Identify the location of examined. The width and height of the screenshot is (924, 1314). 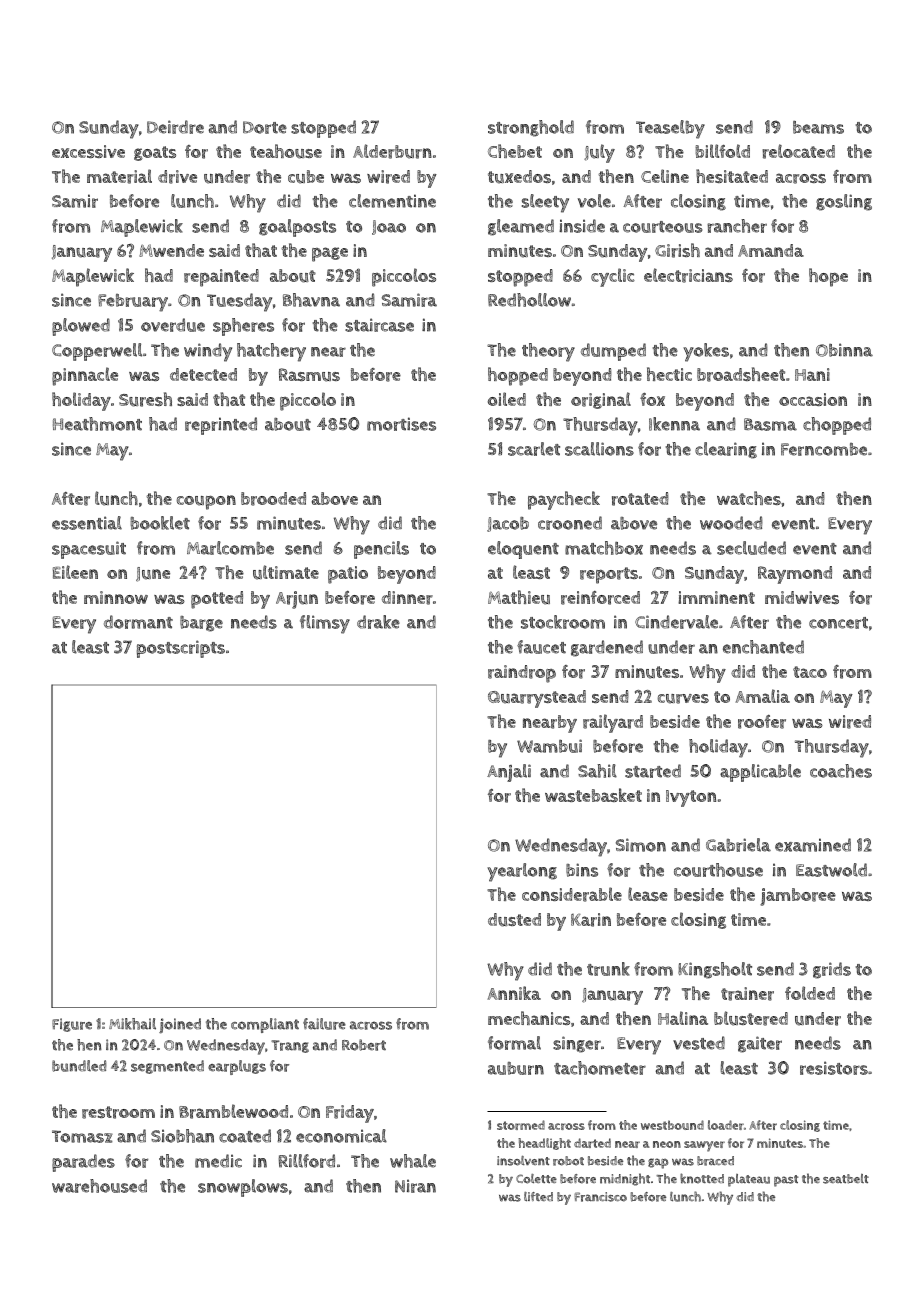
(813, 845).
